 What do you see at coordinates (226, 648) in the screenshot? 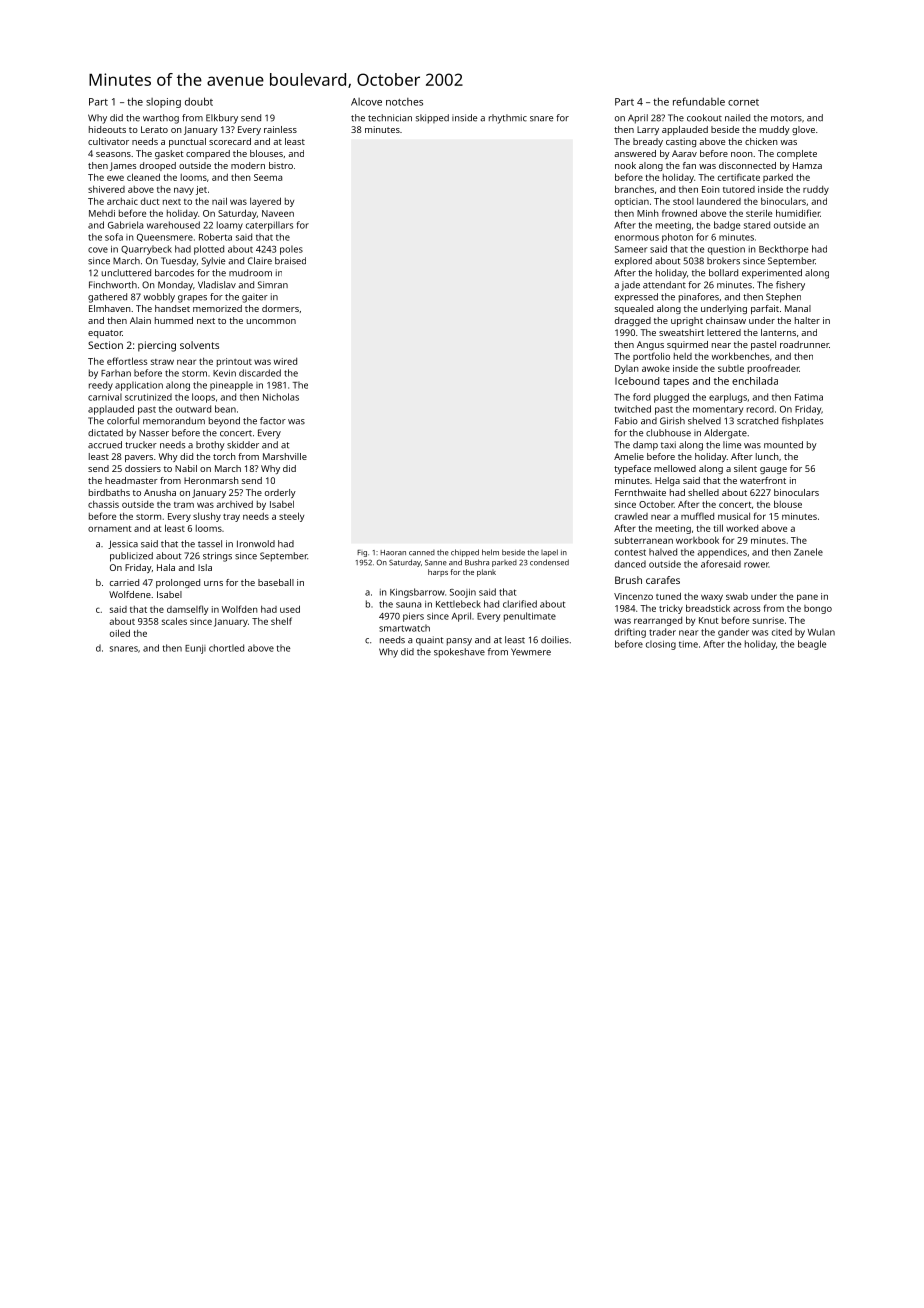
I see `chortled` at bounding box center [226, 648].
